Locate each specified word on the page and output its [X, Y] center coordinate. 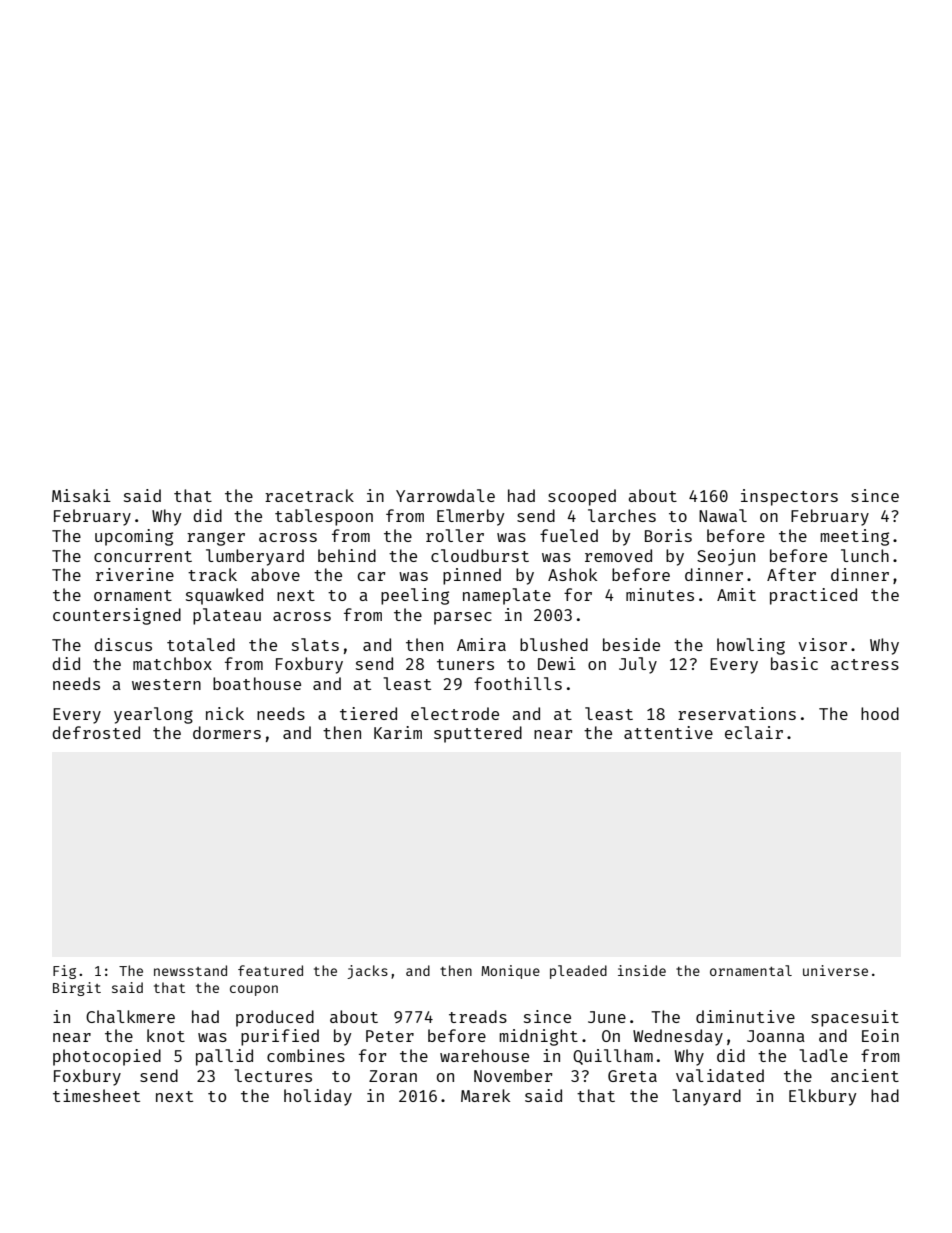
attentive [668, 732]
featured [270, 970]
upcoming [134, 537]
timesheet [96, 1095]
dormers [227, 732]
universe [835, 970]
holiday [318, 1097]
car [371, 576]
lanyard [706, 1097]
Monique [510, 972]
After [791, 574]
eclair [754, 732]
